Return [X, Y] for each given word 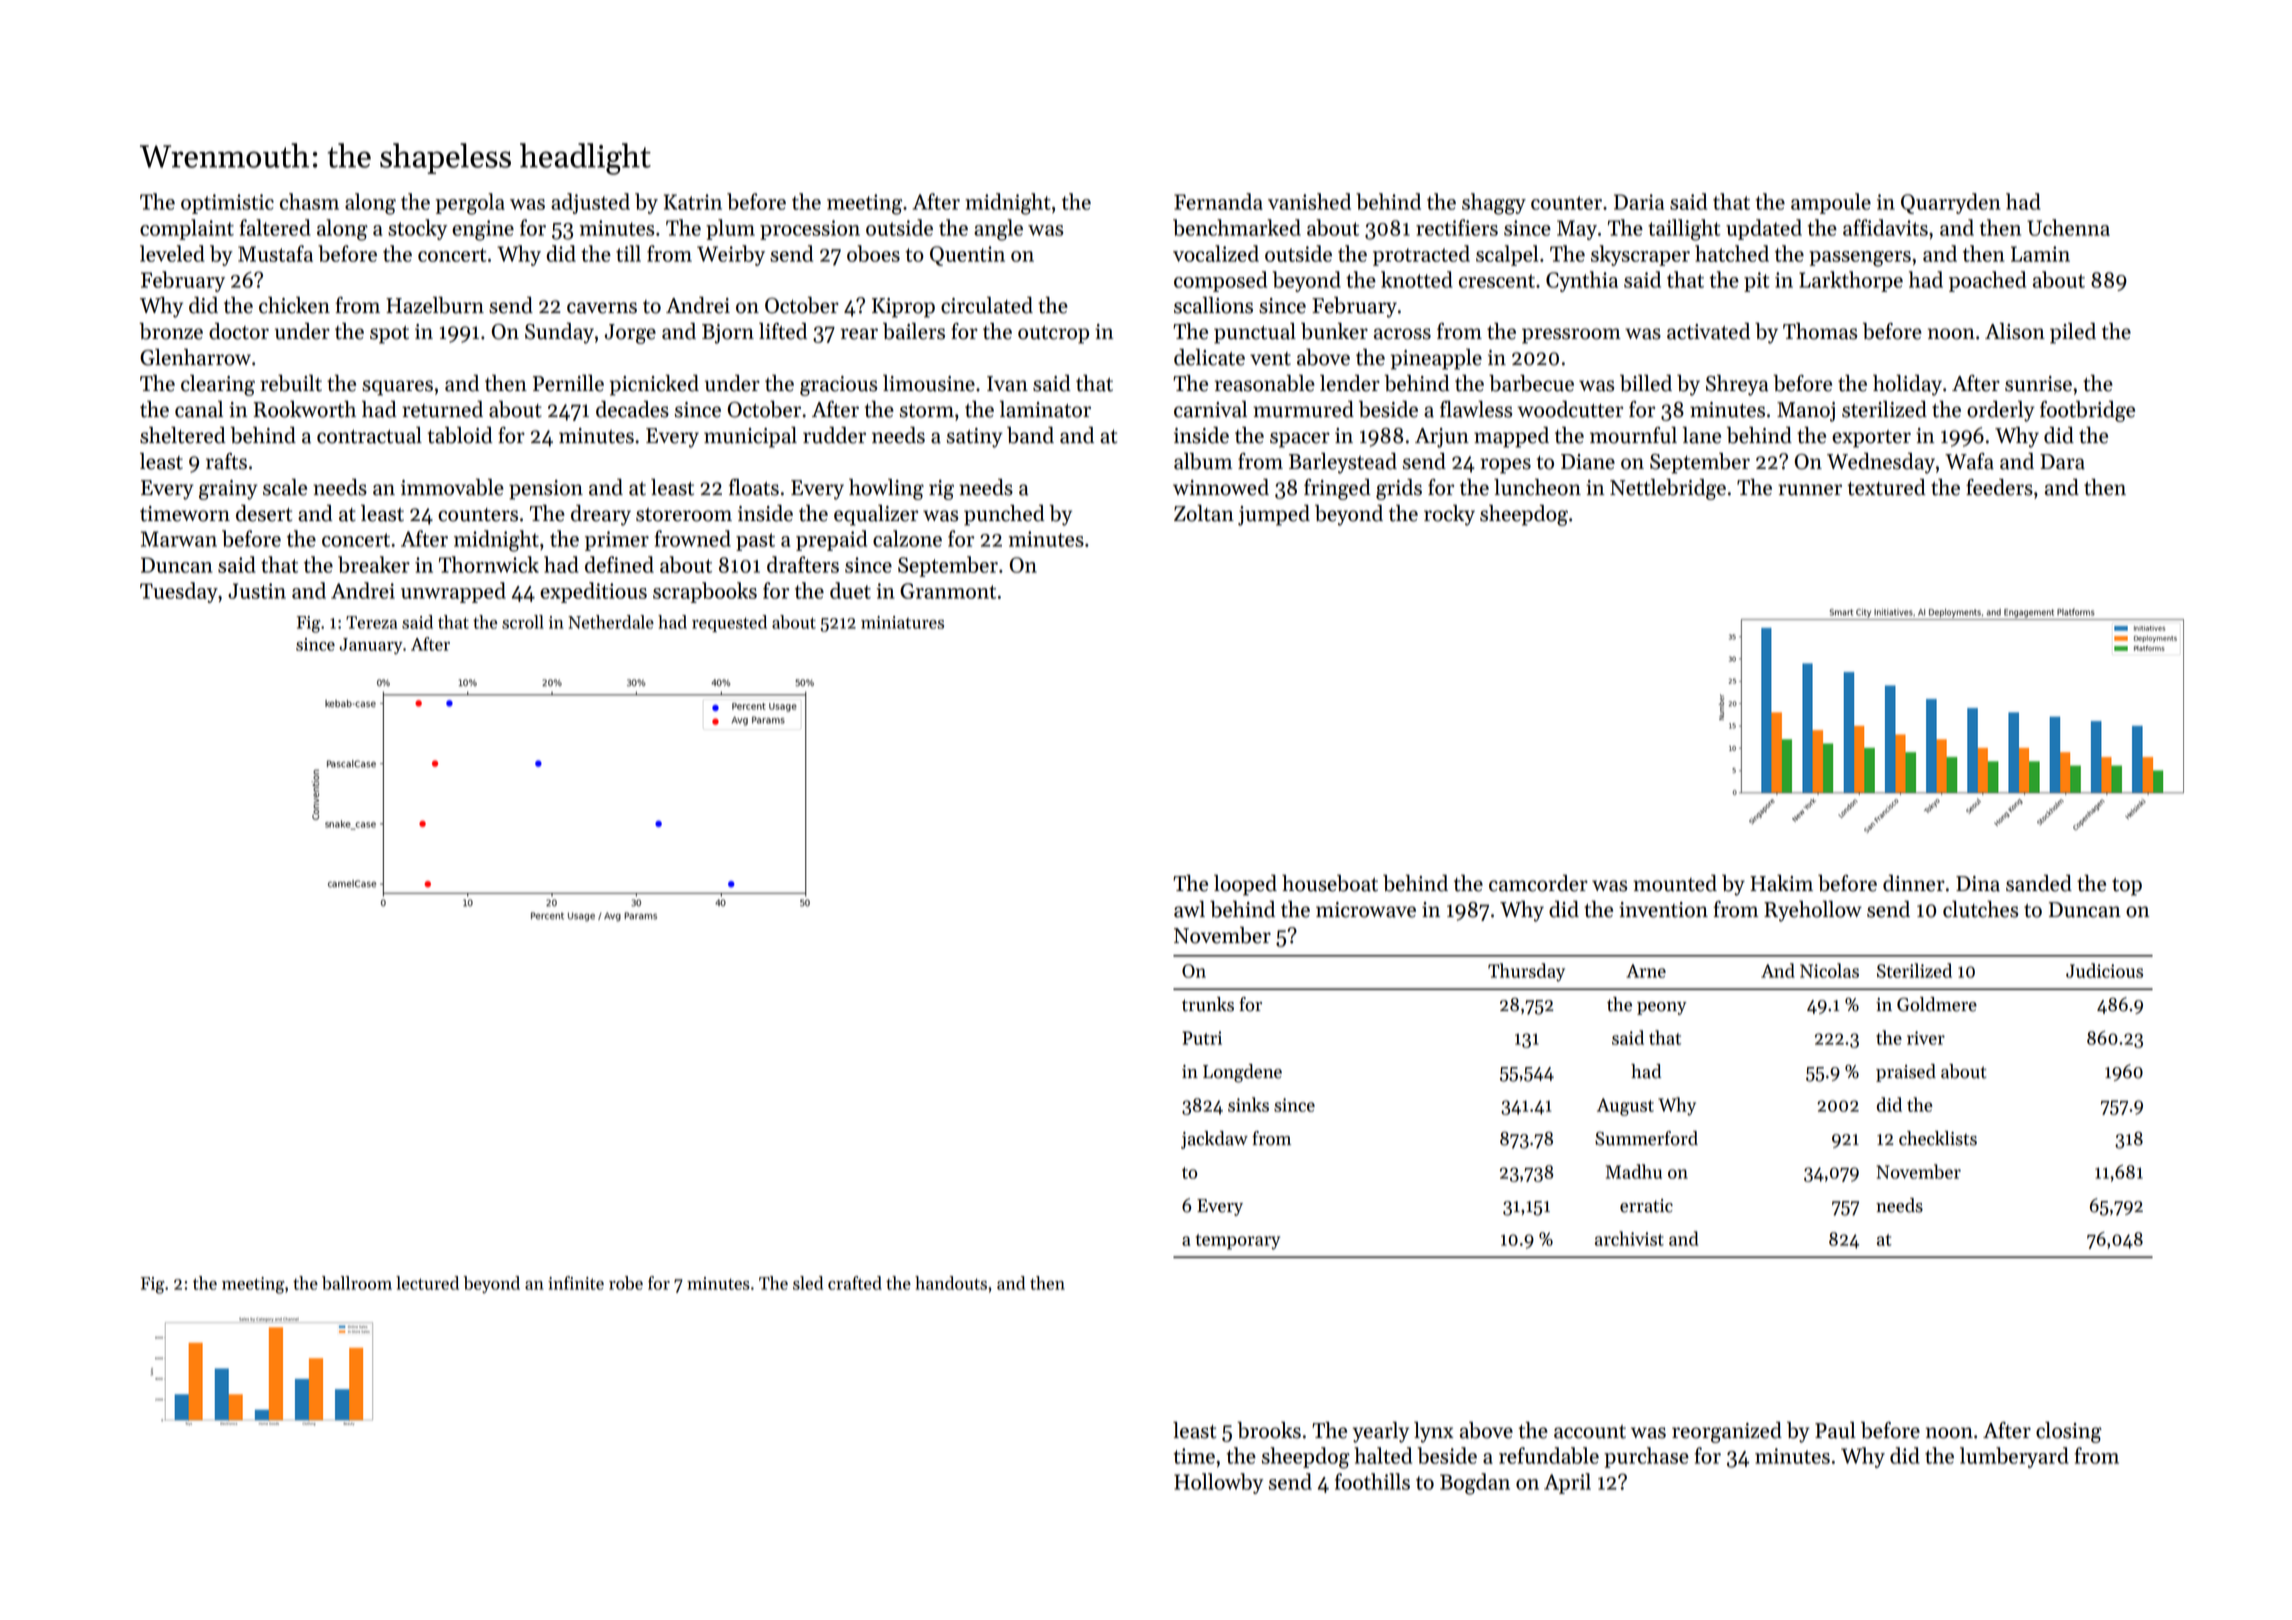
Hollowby [1218, 1483]
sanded [2039, 883]
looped [1245, 885]
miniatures [902, 622]
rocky [1449, 515]
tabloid [460, 435]
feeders [1999, 487]
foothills [1372, 1481]
